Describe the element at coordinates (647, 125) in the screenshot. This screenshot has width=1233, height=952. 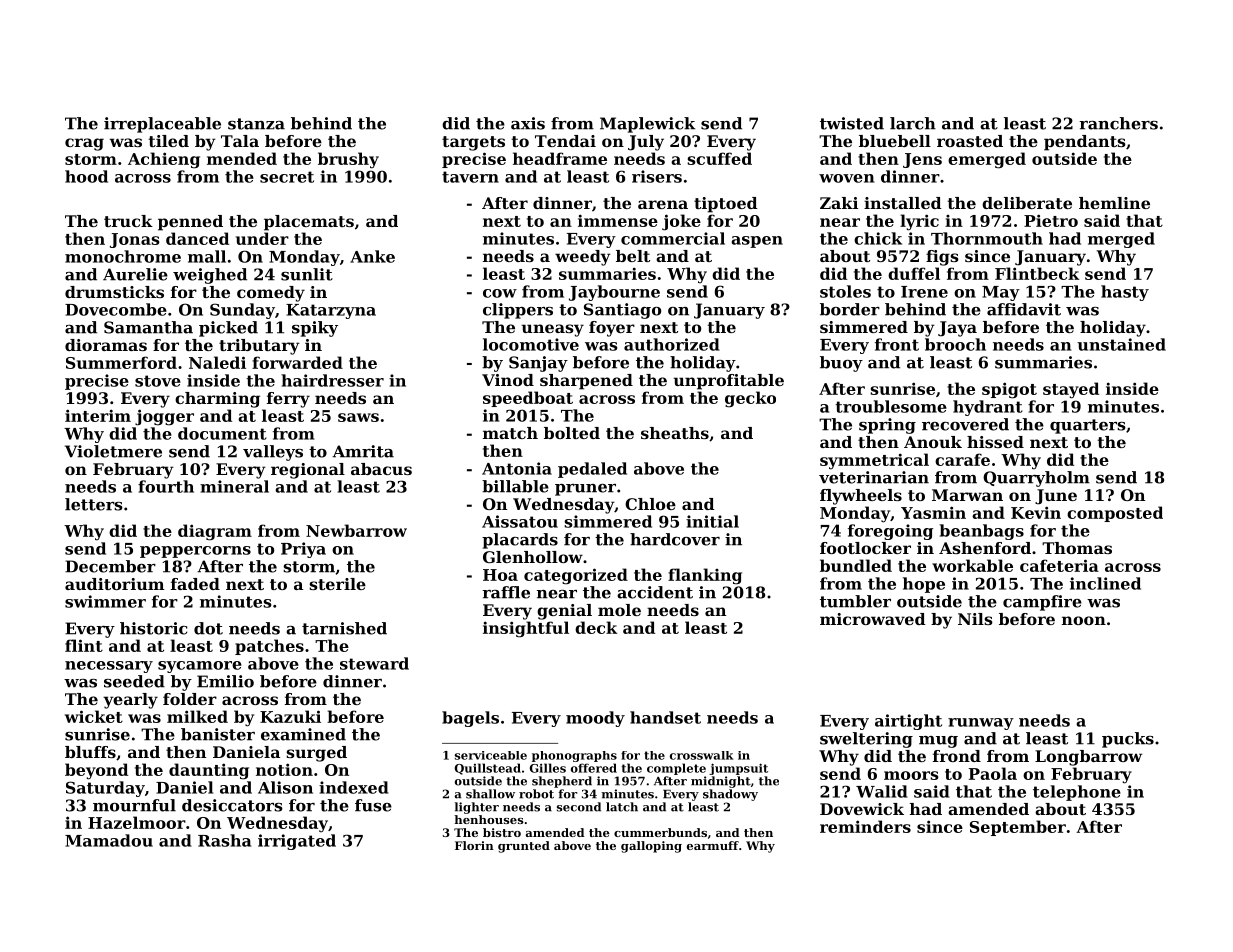
I see `Maplewick` at that location.
